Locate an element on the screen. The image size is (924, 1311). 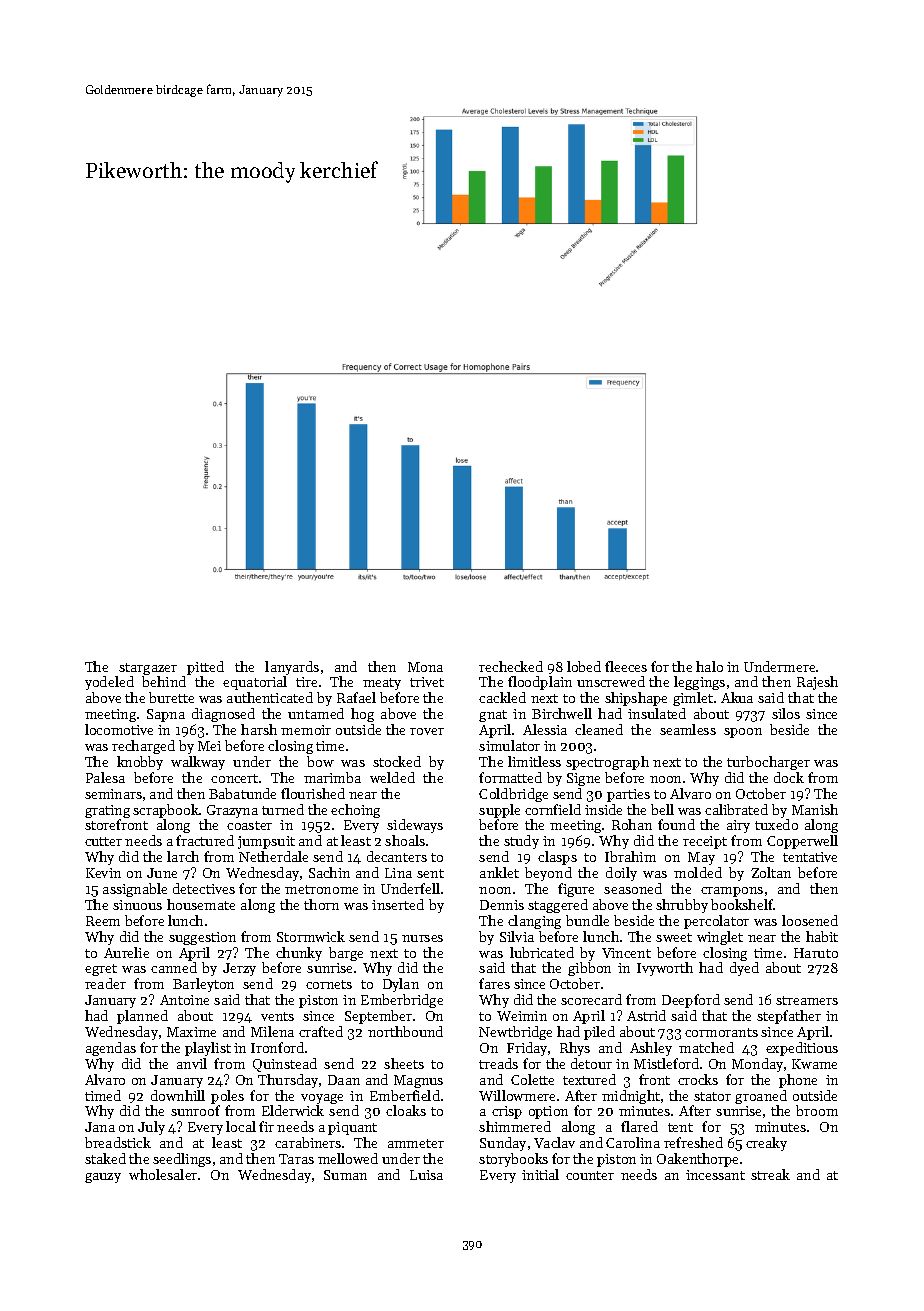
stargazer is located at coordinates (148, 669).
